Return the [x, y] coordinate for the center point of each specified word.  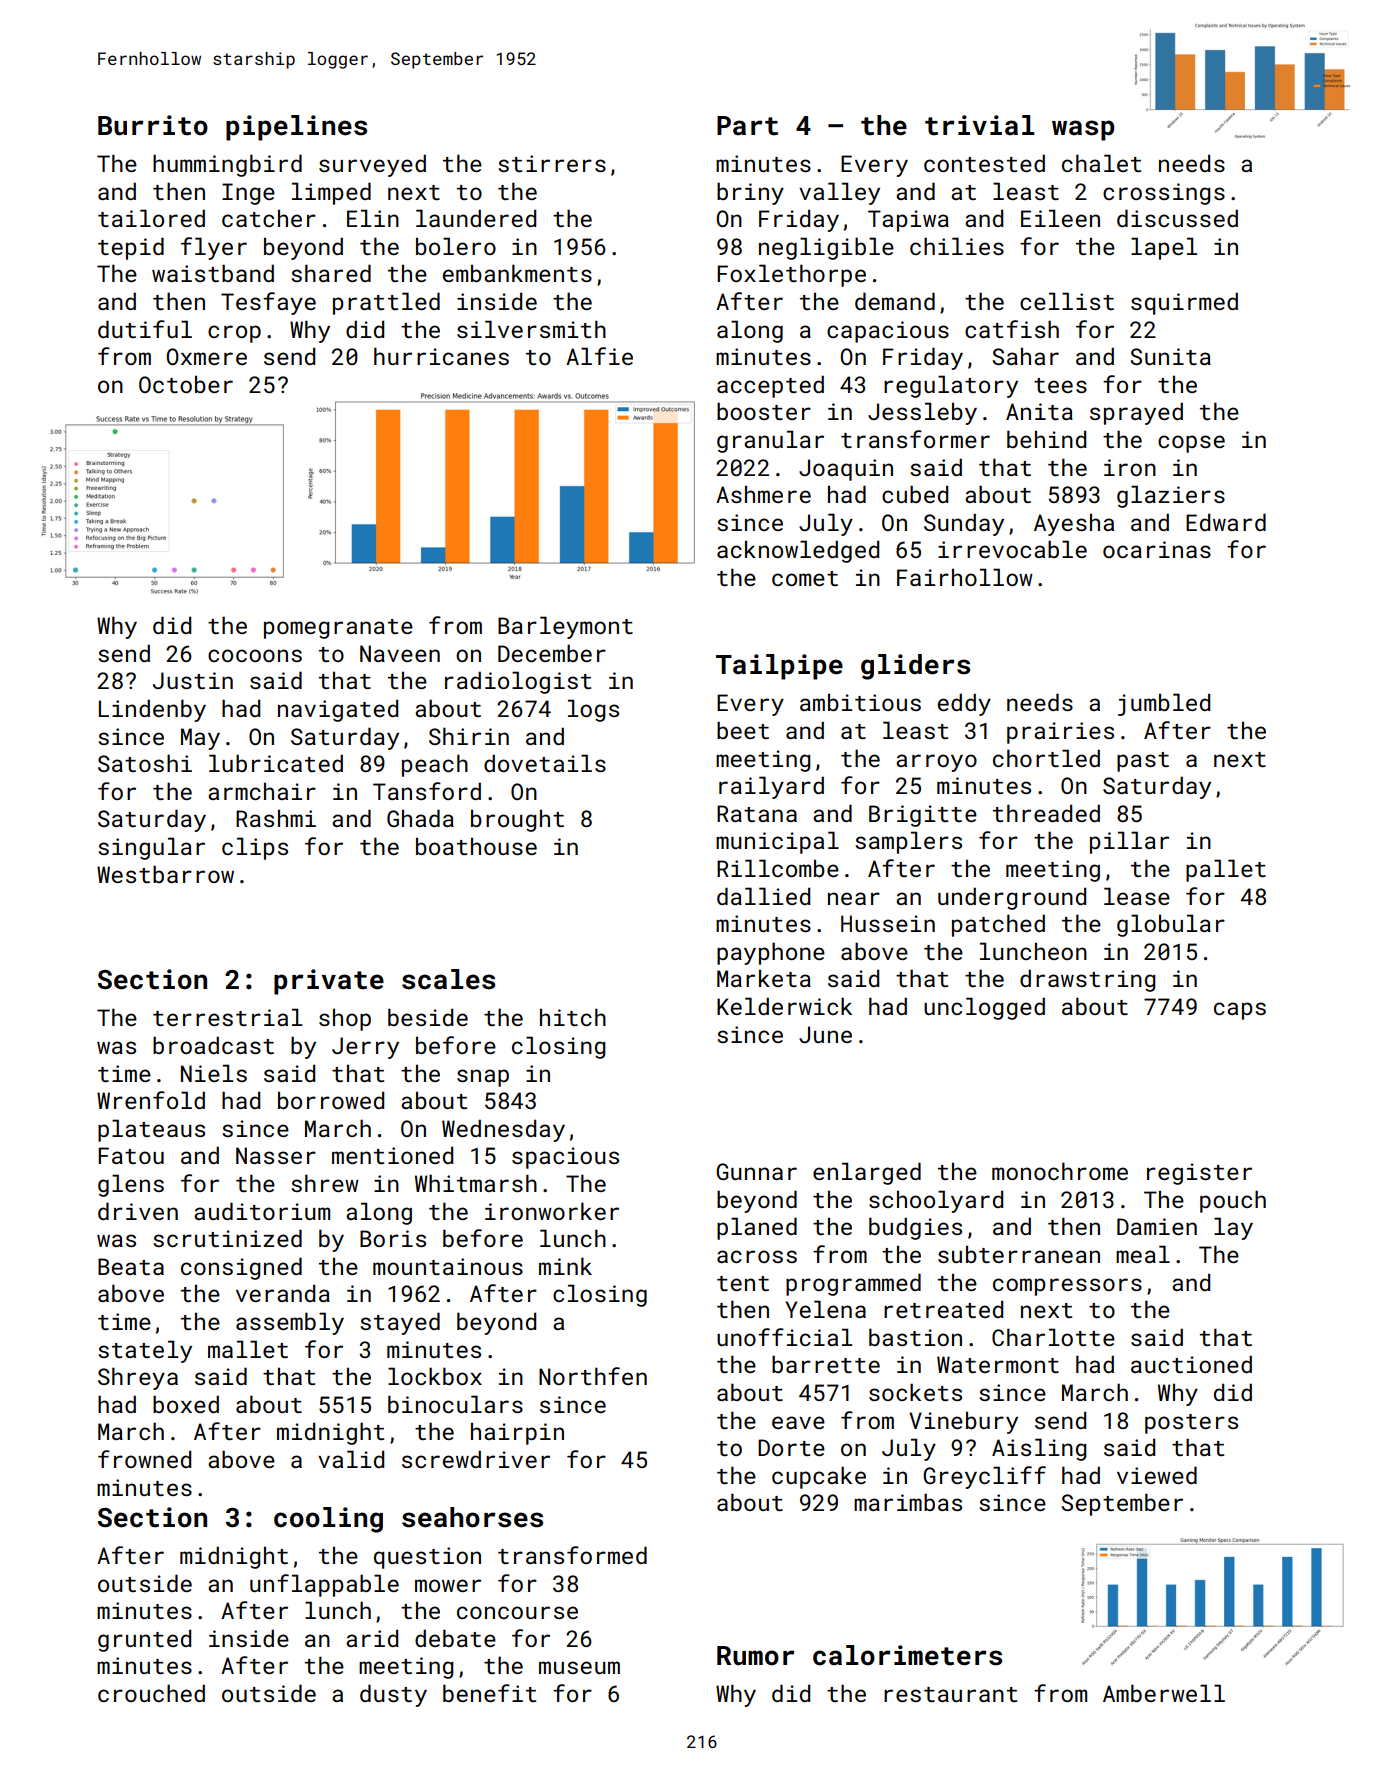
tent [743, 1283]
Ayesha [1074, 524]
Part [747, 126]
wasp [1083, 130]
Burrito [153, 125]
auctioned [1191, 1364]
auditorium [262, 1211]
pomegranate [338, 629]
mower [448, 1585]
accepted [770, 386]
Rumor [756, 1656]
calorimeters [907, 1655]
